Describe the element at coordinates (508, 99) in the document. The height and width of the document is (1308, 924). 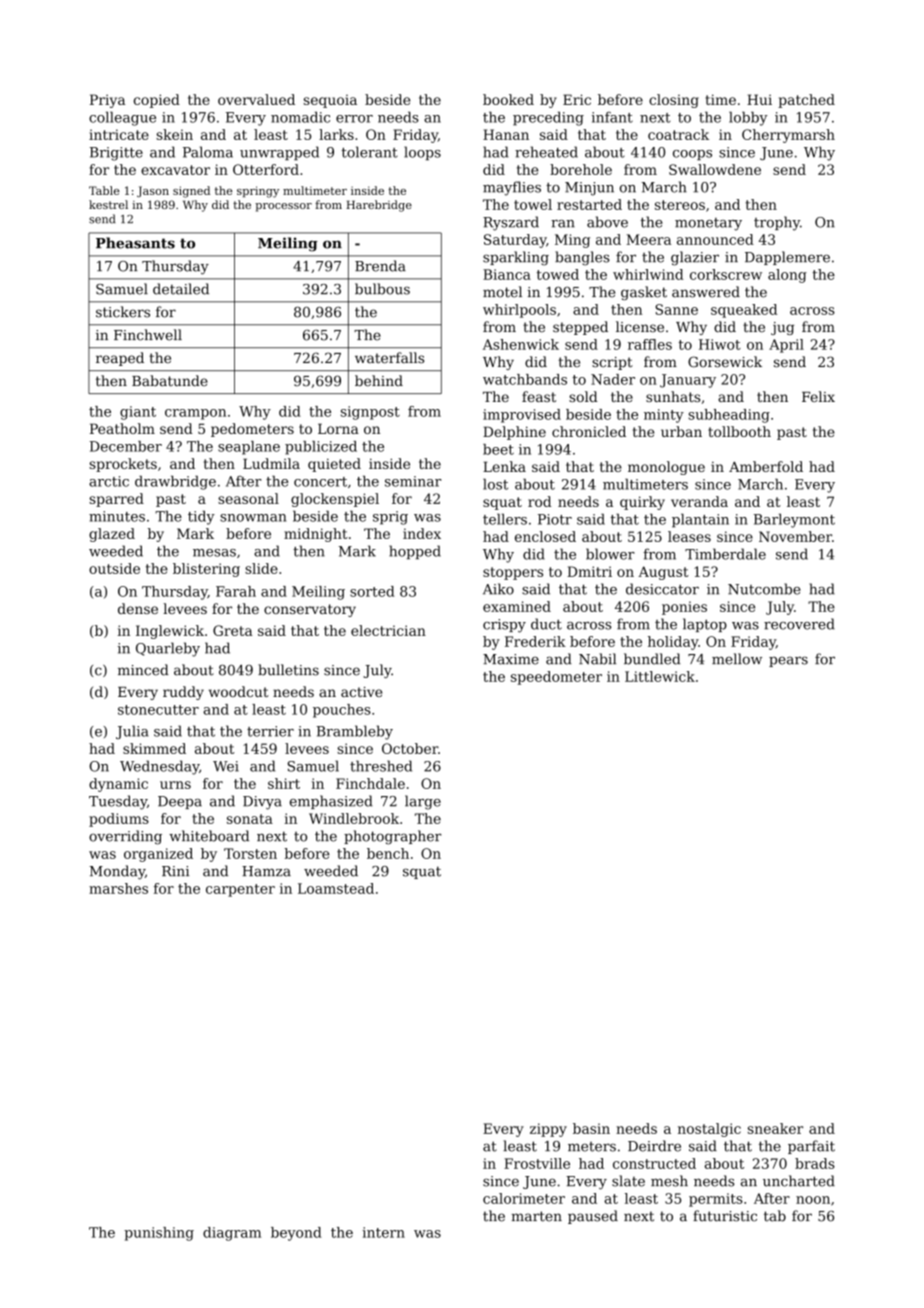
I see `booked` at that location.
